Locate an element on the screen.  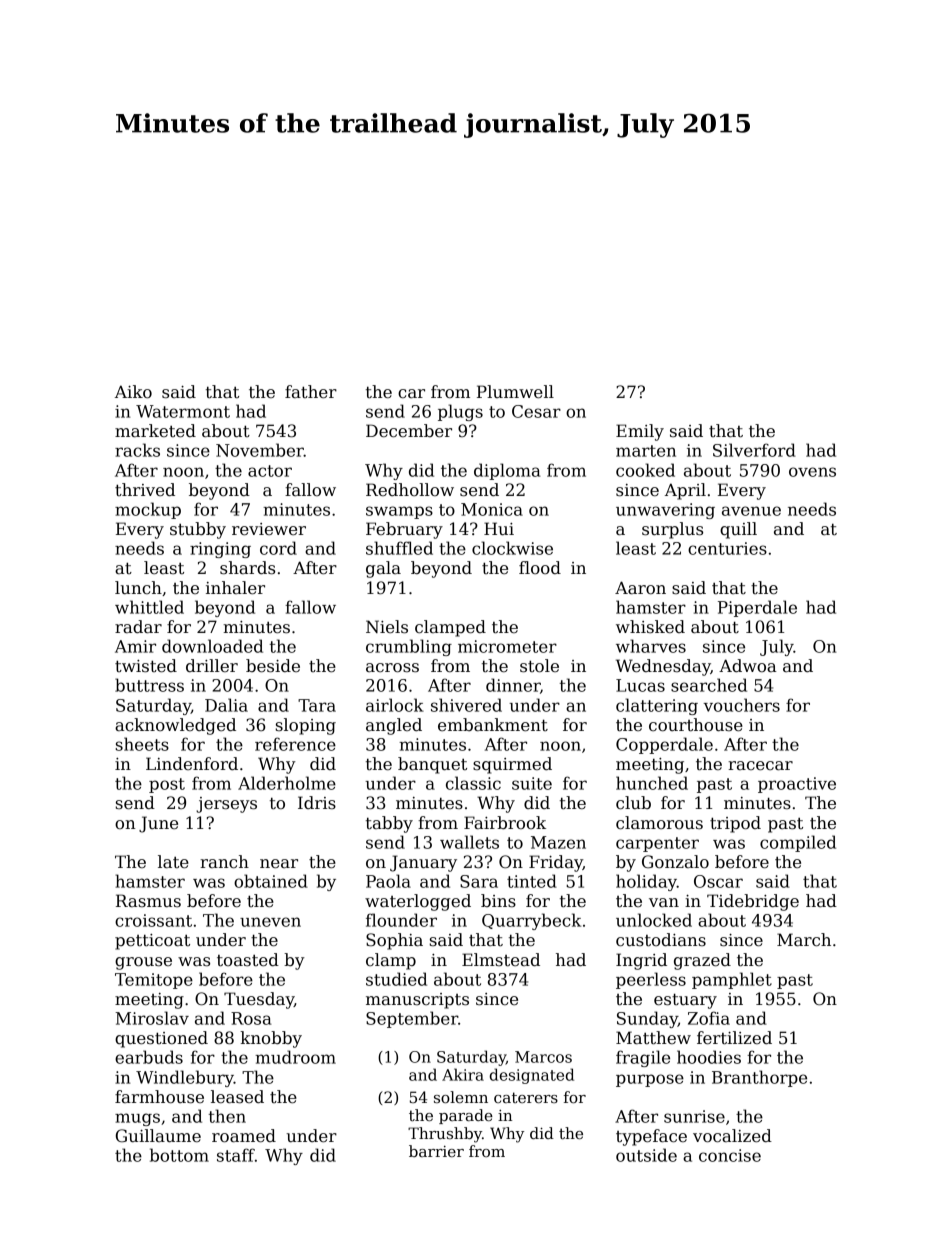
June is located at coordinates (158, 824).
